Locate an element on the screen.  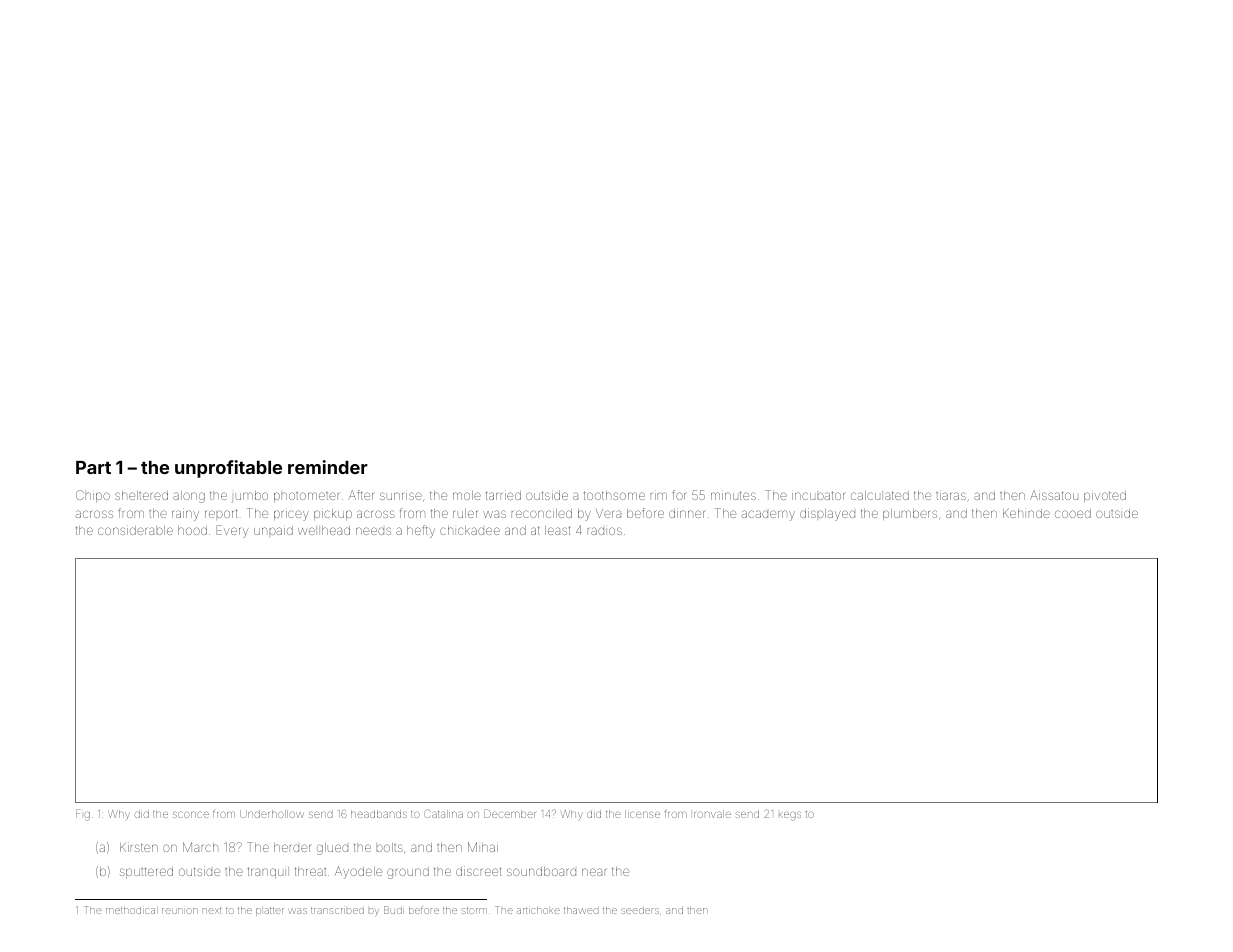
platter is located at coordinates (270, 911).
